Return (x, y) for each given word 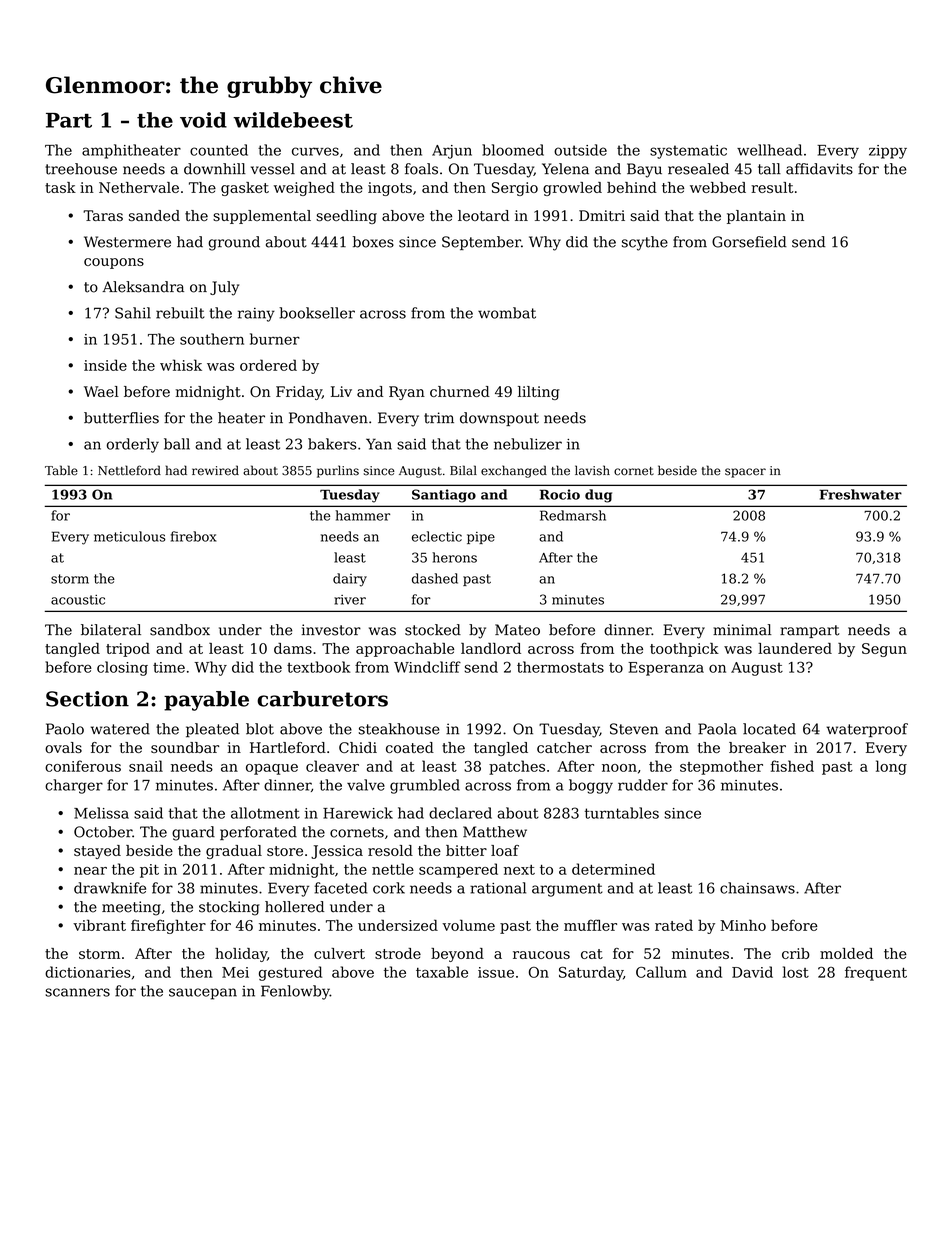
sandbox (180, 630)
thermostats (560, 667)
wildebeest (293, 120)
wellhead (769, 150)
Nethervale (139, 187)
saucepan (203, 994)
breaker (757, 747)
